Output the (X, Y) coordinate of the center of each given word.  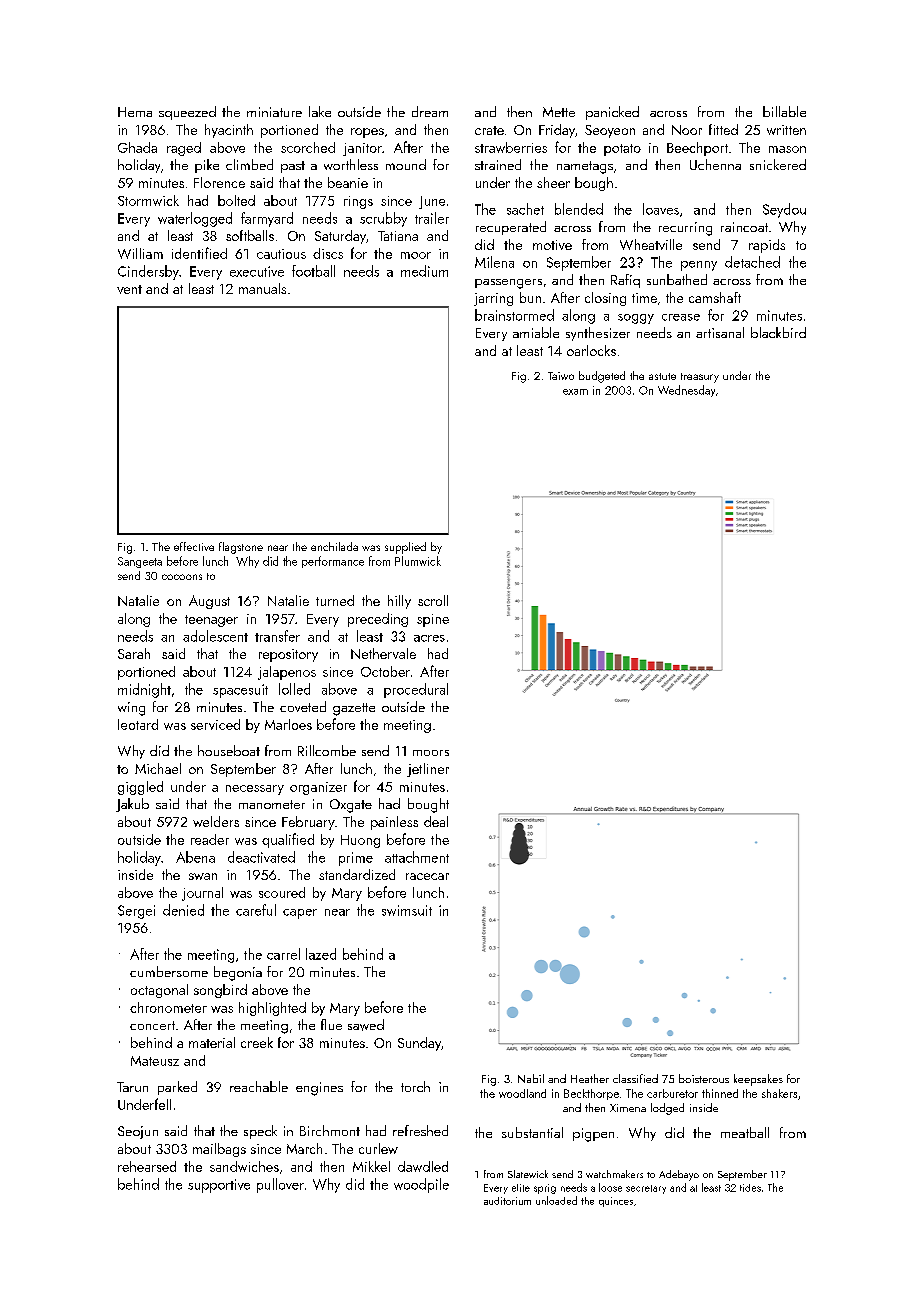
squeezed (187, 113)
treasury (700, 378)
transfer (277, 636)
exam (575, 392)
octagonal (159, 991)
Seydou (784, 210)
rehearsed (147, 1166)
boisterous (704, 1078)
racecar (427, 876)
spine (433, 620)
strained (498, 164)
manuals (262, 288)
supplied (405, 548)
